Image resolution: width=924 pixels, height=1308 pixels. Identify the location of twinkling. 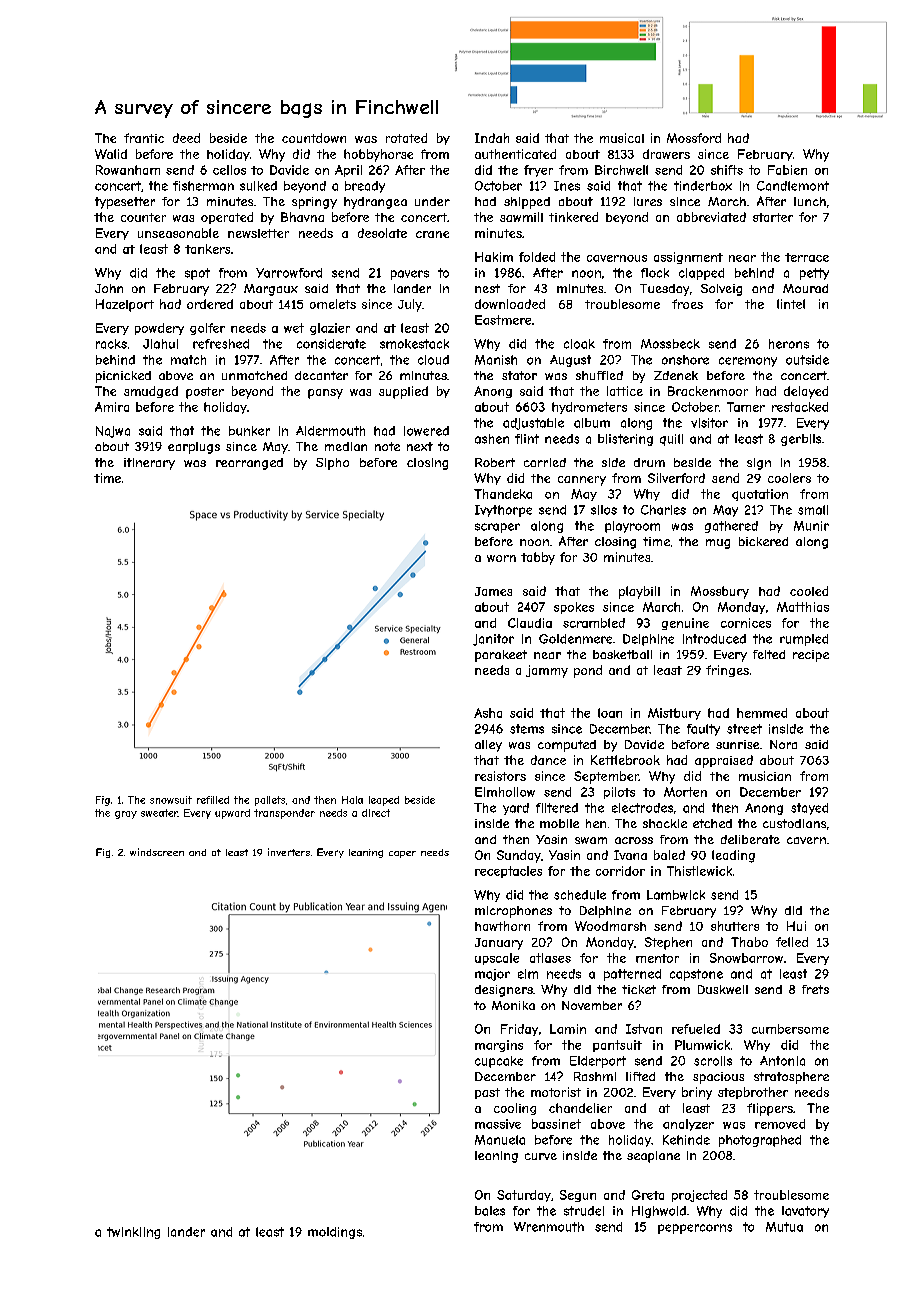
(133, 1233).
